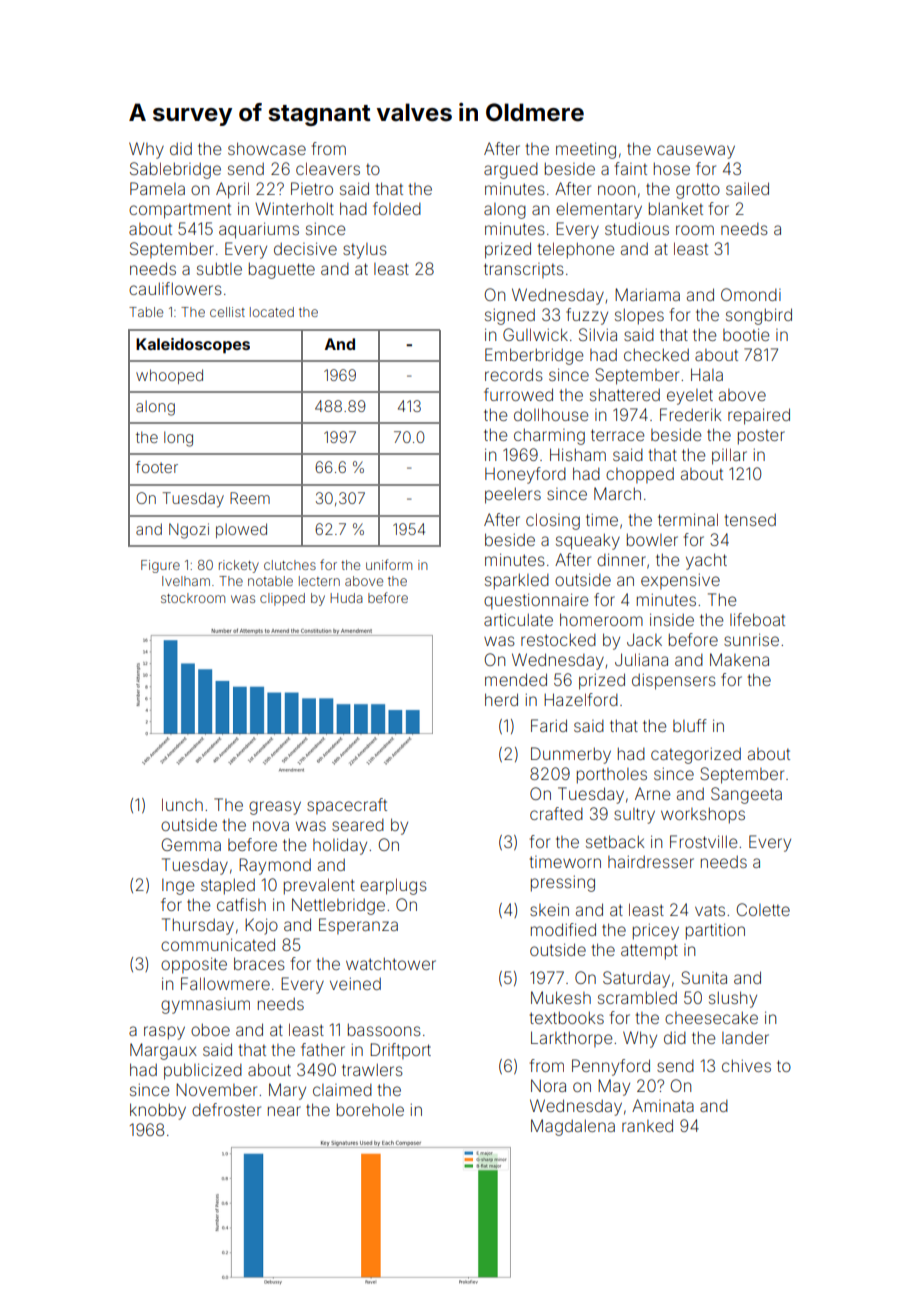  What do you see at coordinates (573, 1127) in the document?
I see `Magdalena` at bounding box center [573, 1127].
